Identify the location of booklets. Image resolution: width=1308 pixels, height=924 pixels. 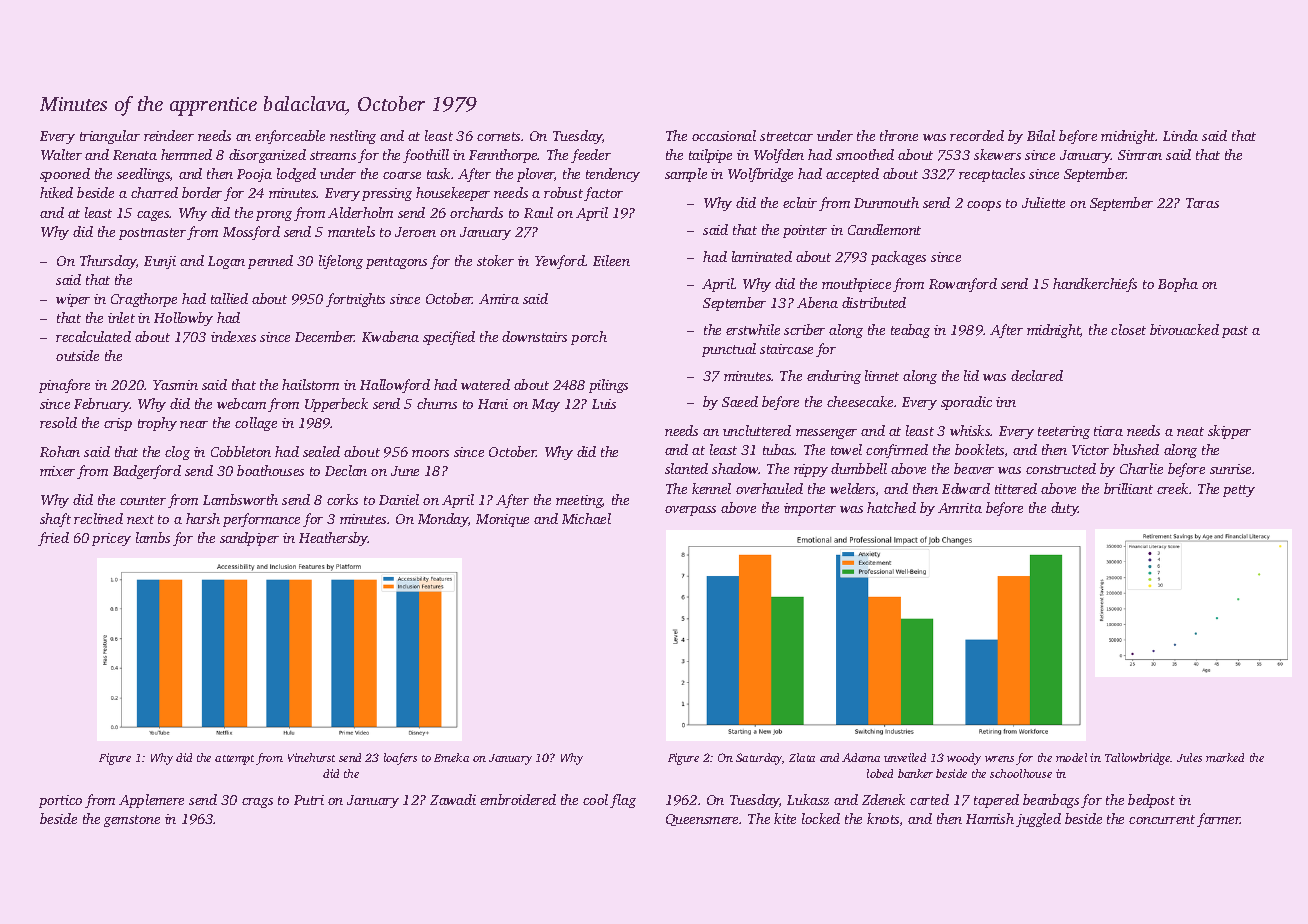
(979, 449).
